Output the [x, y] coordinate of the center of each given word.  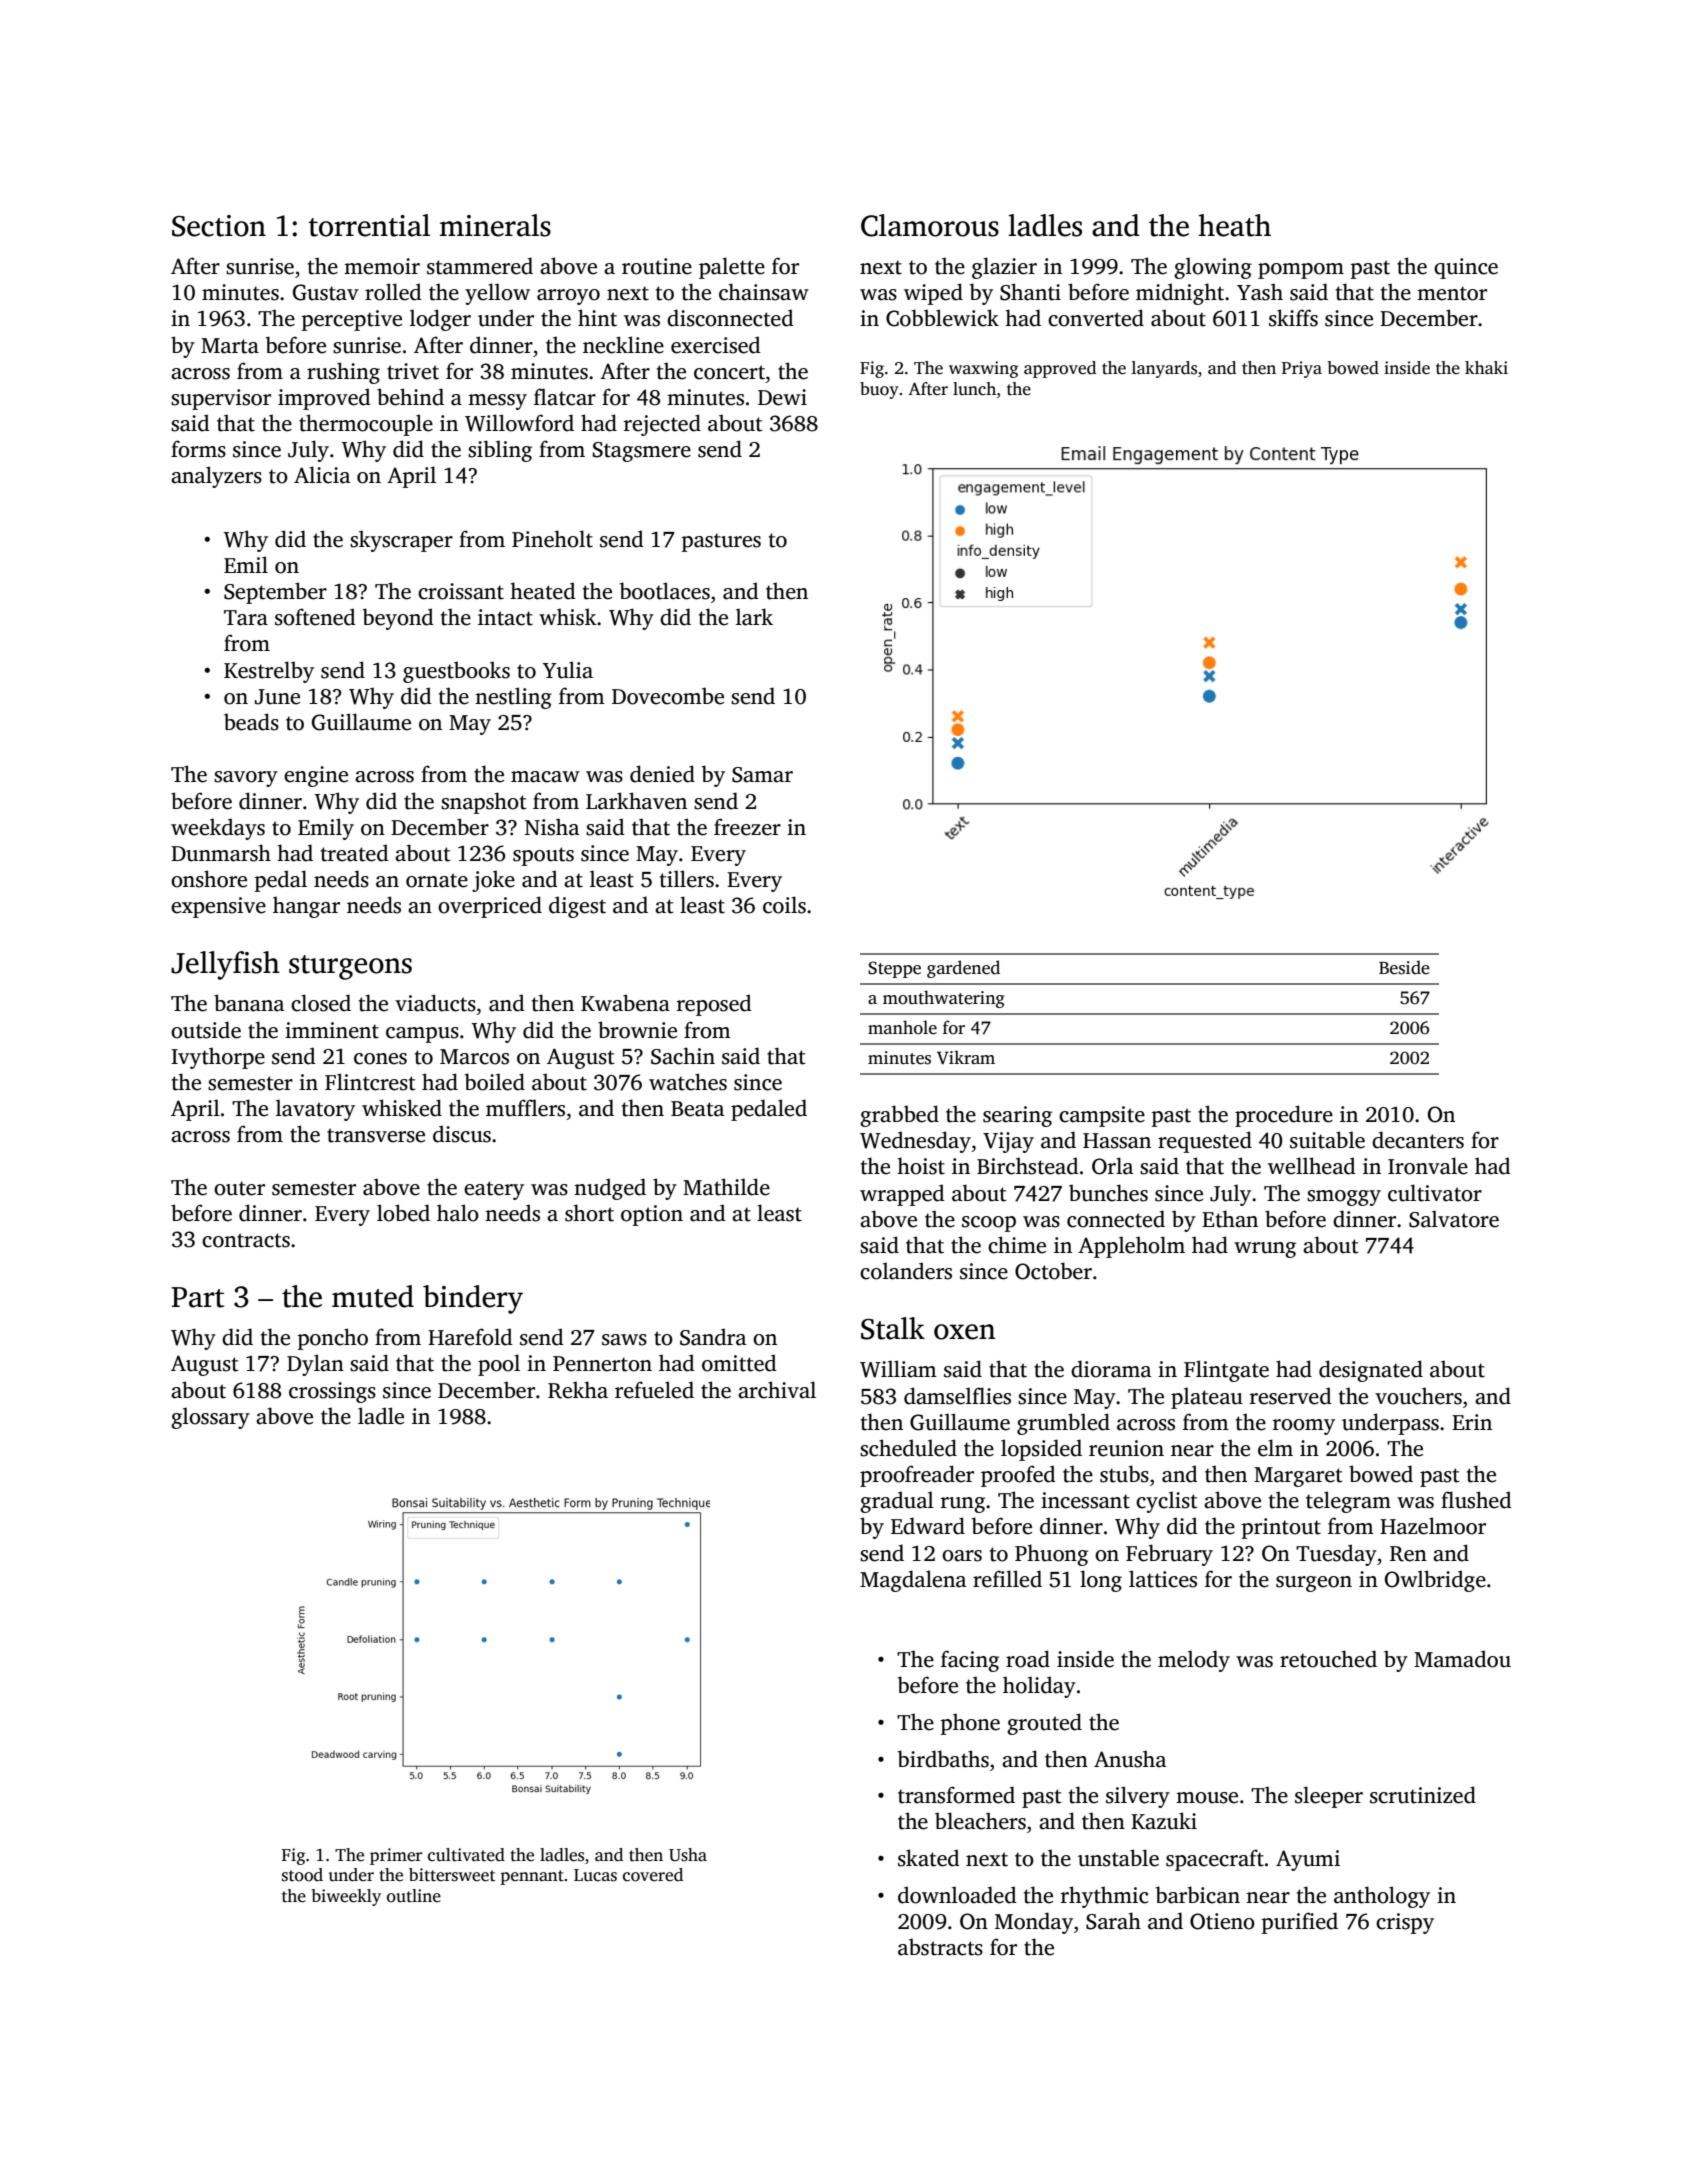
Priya [1302, 369]
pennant [532, 1877]
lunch [974, 389]
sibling [500, 451]
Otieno [1222, 1921]
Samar [762, 775]
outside [206, 1030]
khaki [1486, 367]
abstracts [940, 1947]
